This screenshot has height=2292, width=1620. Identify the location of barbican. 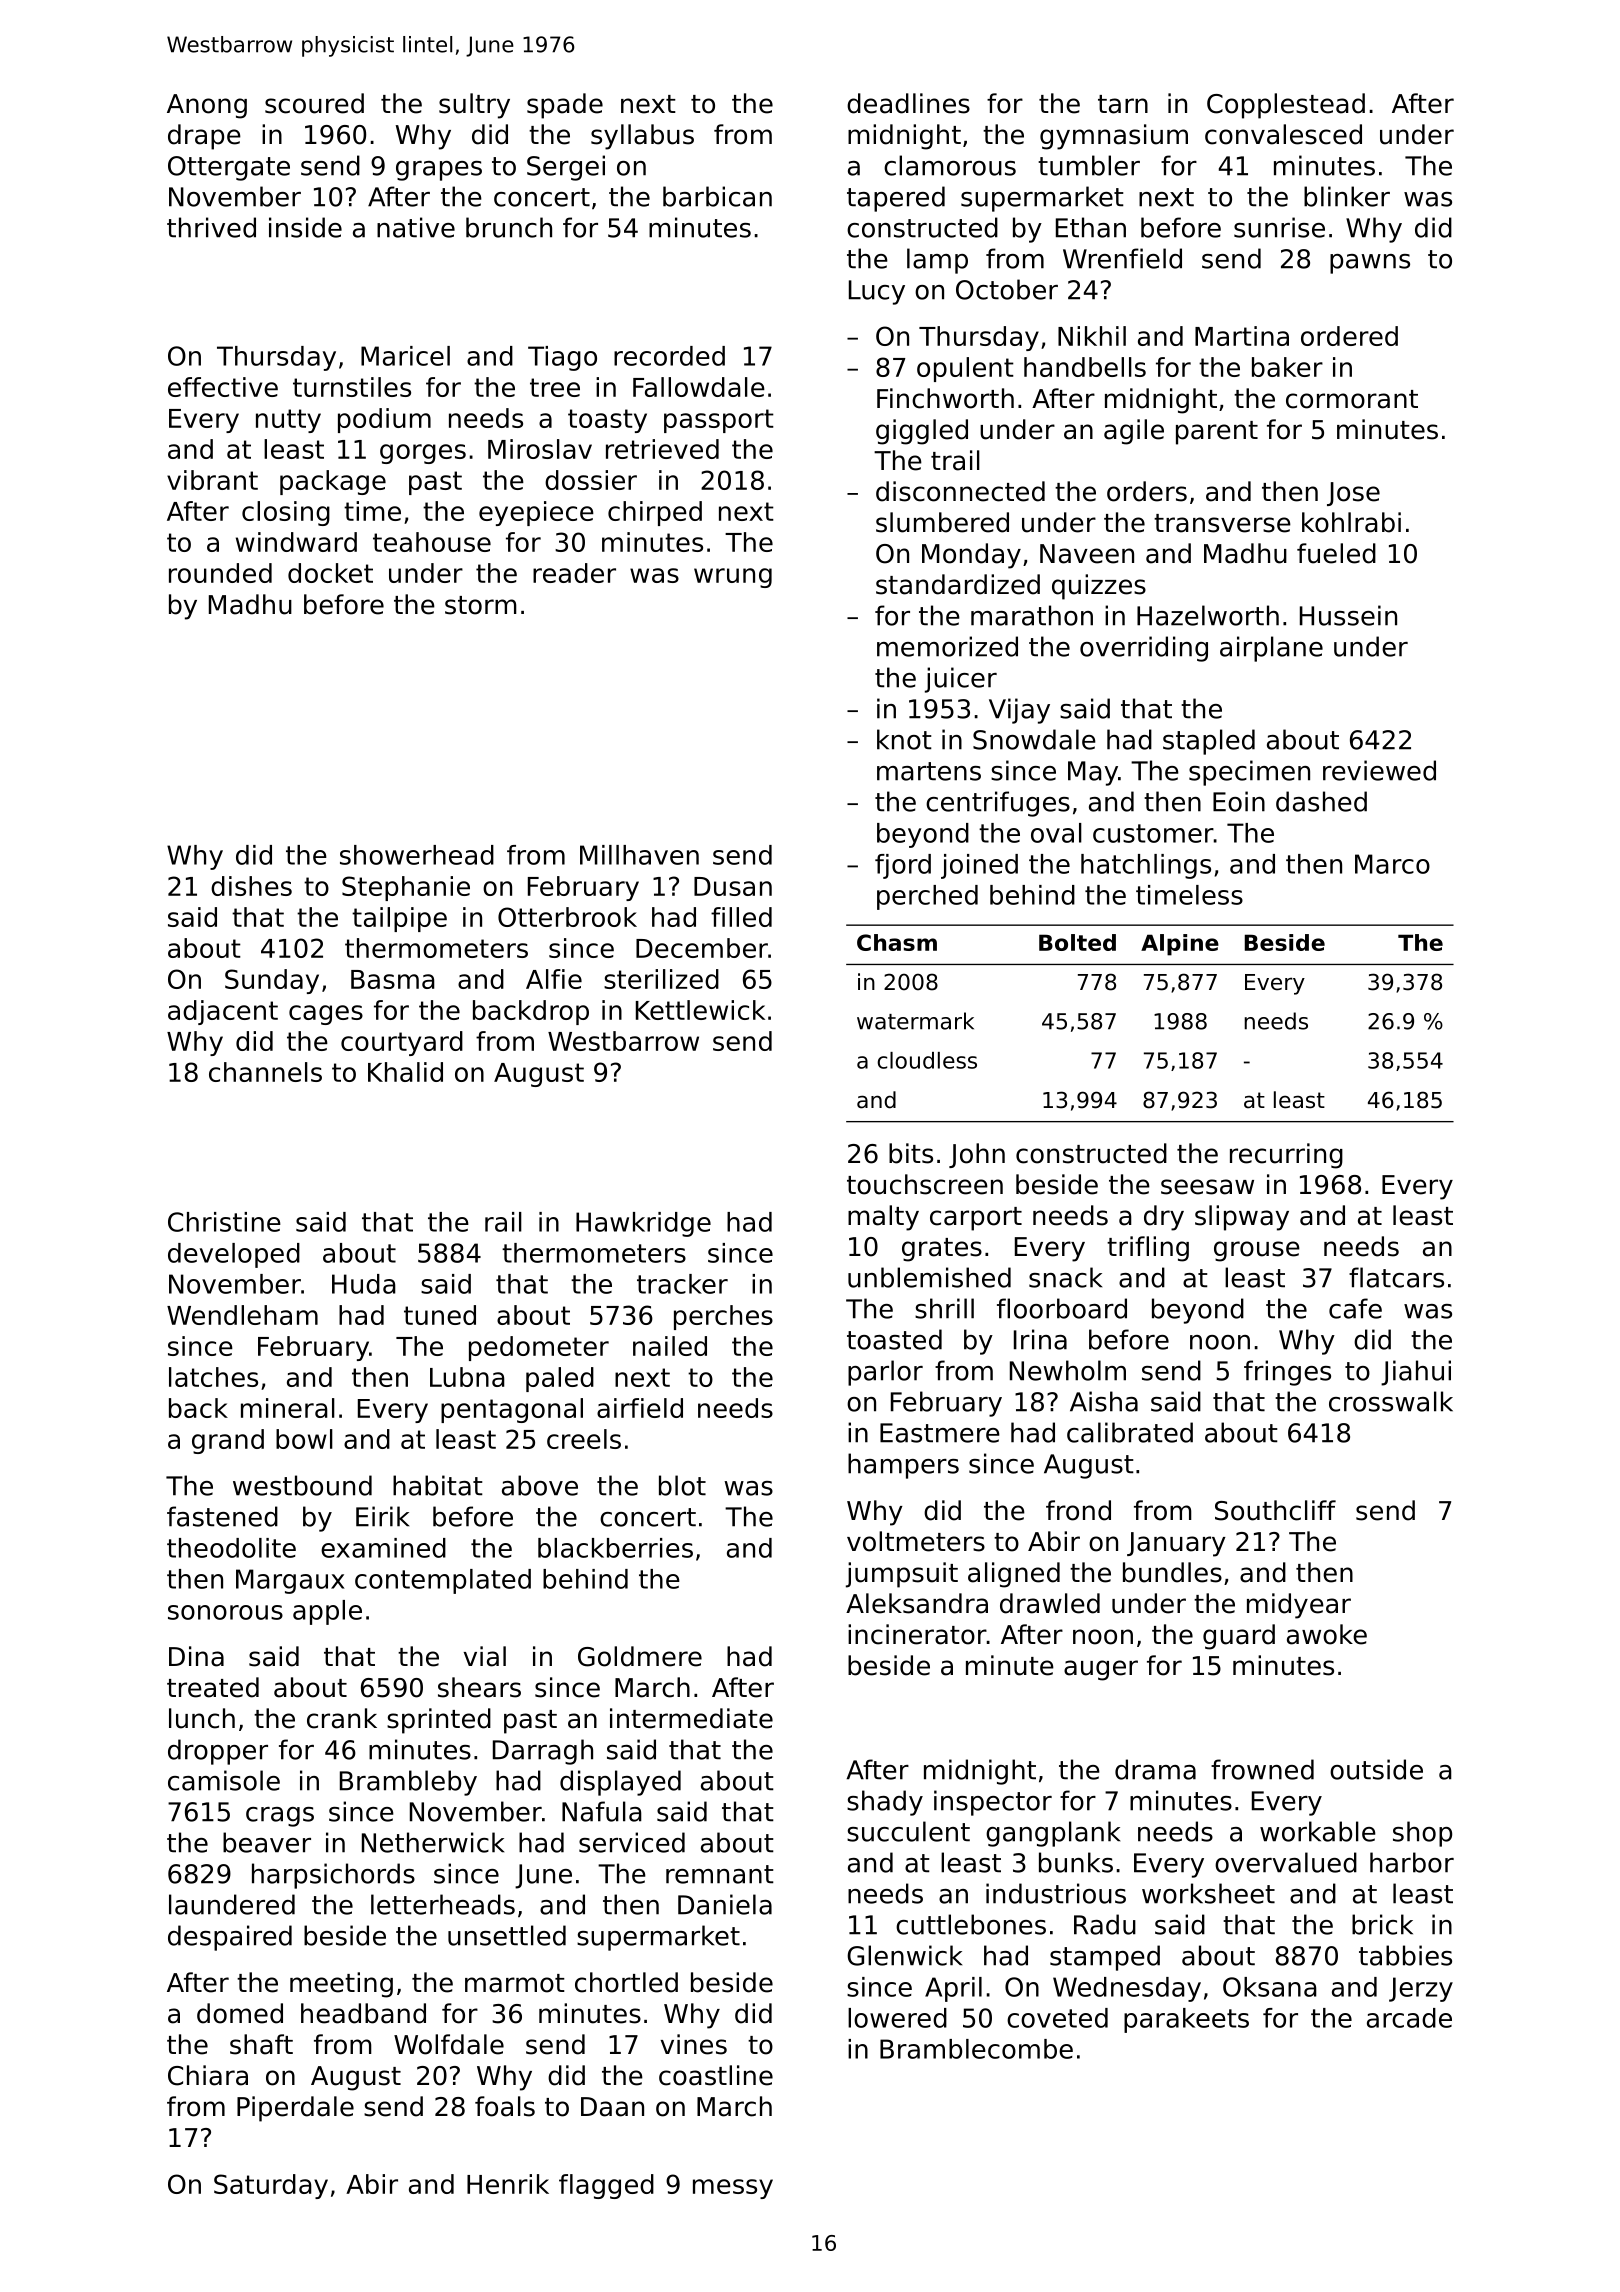
(717, 196).
